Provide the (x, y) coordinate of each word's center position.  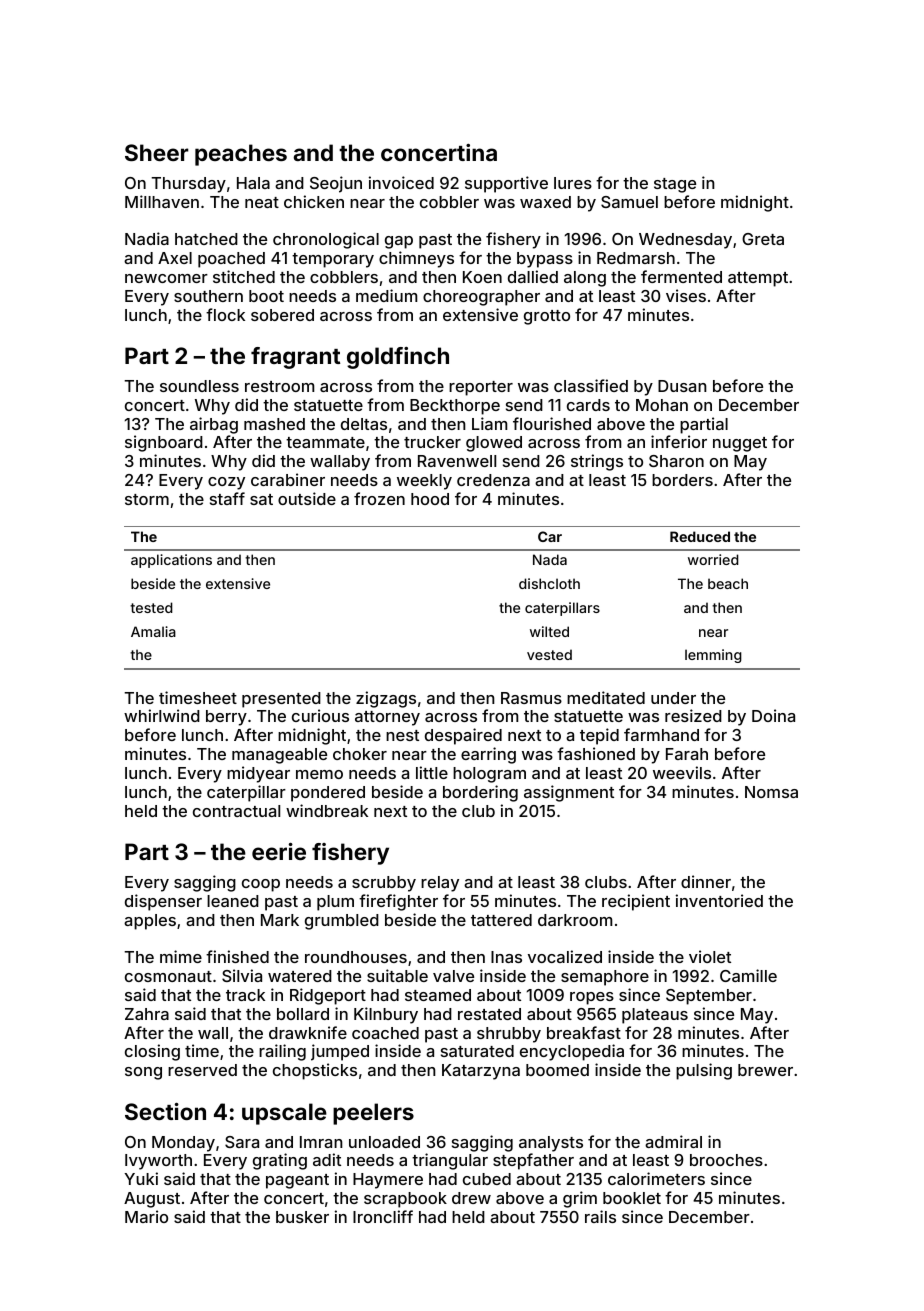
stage (675, 185)
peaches (241, 155)
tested (151, 607)
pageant (297, 1181)
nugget (740, 444)
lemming (713, 656)
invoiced (401, 182)
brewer (765, 1070)
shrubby (509, 1035)
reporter (481, 388)
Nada (550, 559)
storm (147, 499)
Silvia (242, 975)
